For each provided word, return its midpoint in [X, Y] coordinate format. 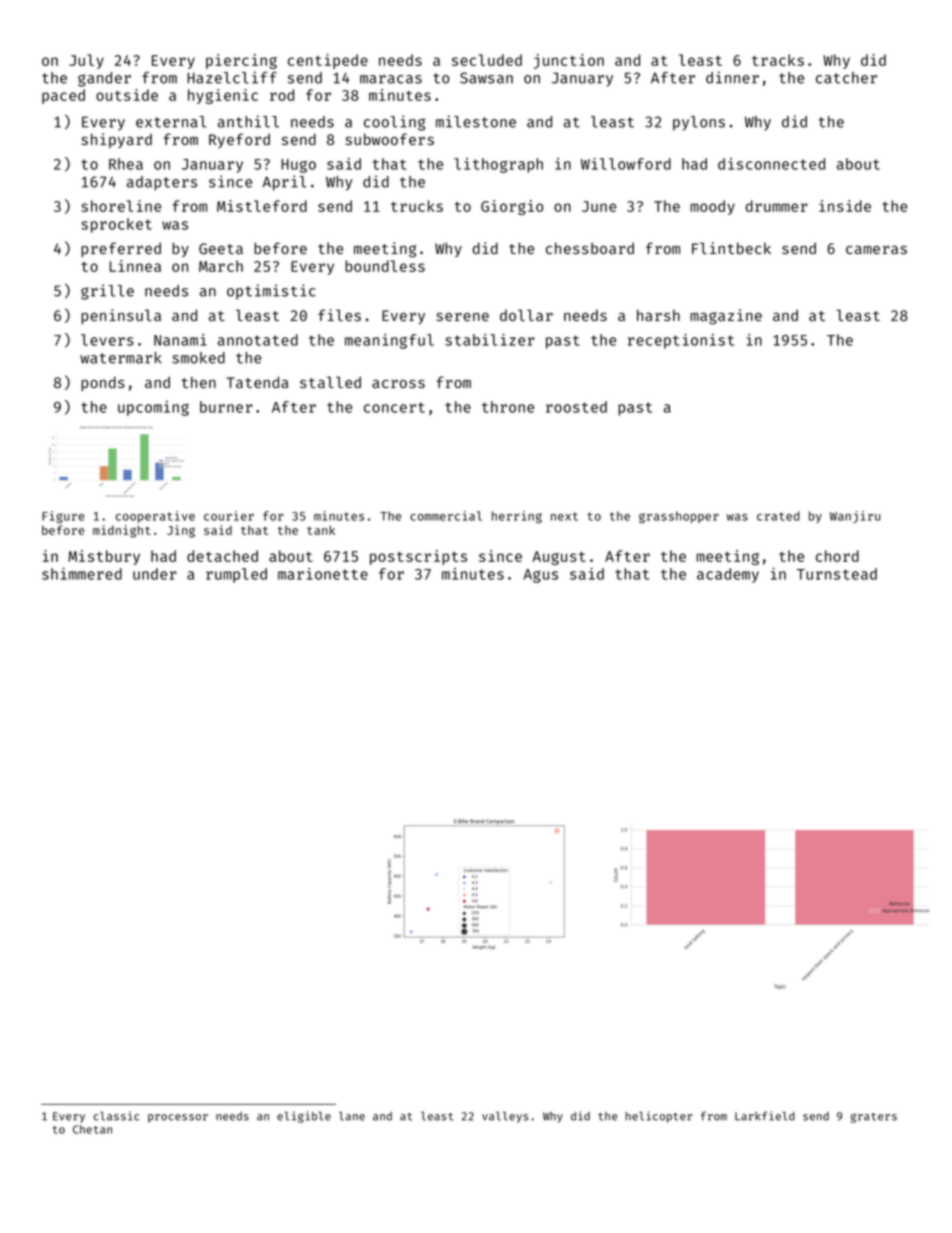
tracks [778, 60]
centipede [328, 61]
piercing [241, 61]
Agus [541, 576]
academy [728, 575]
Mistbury [104, 557]
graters [874, 1118]
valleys [505, 1117]
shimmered [82, 574]
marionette [323, 574]
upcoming [153, 408]
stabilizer [490, 340]
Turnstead [837, 574]
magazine [726, 317]
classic [116, 1116]
